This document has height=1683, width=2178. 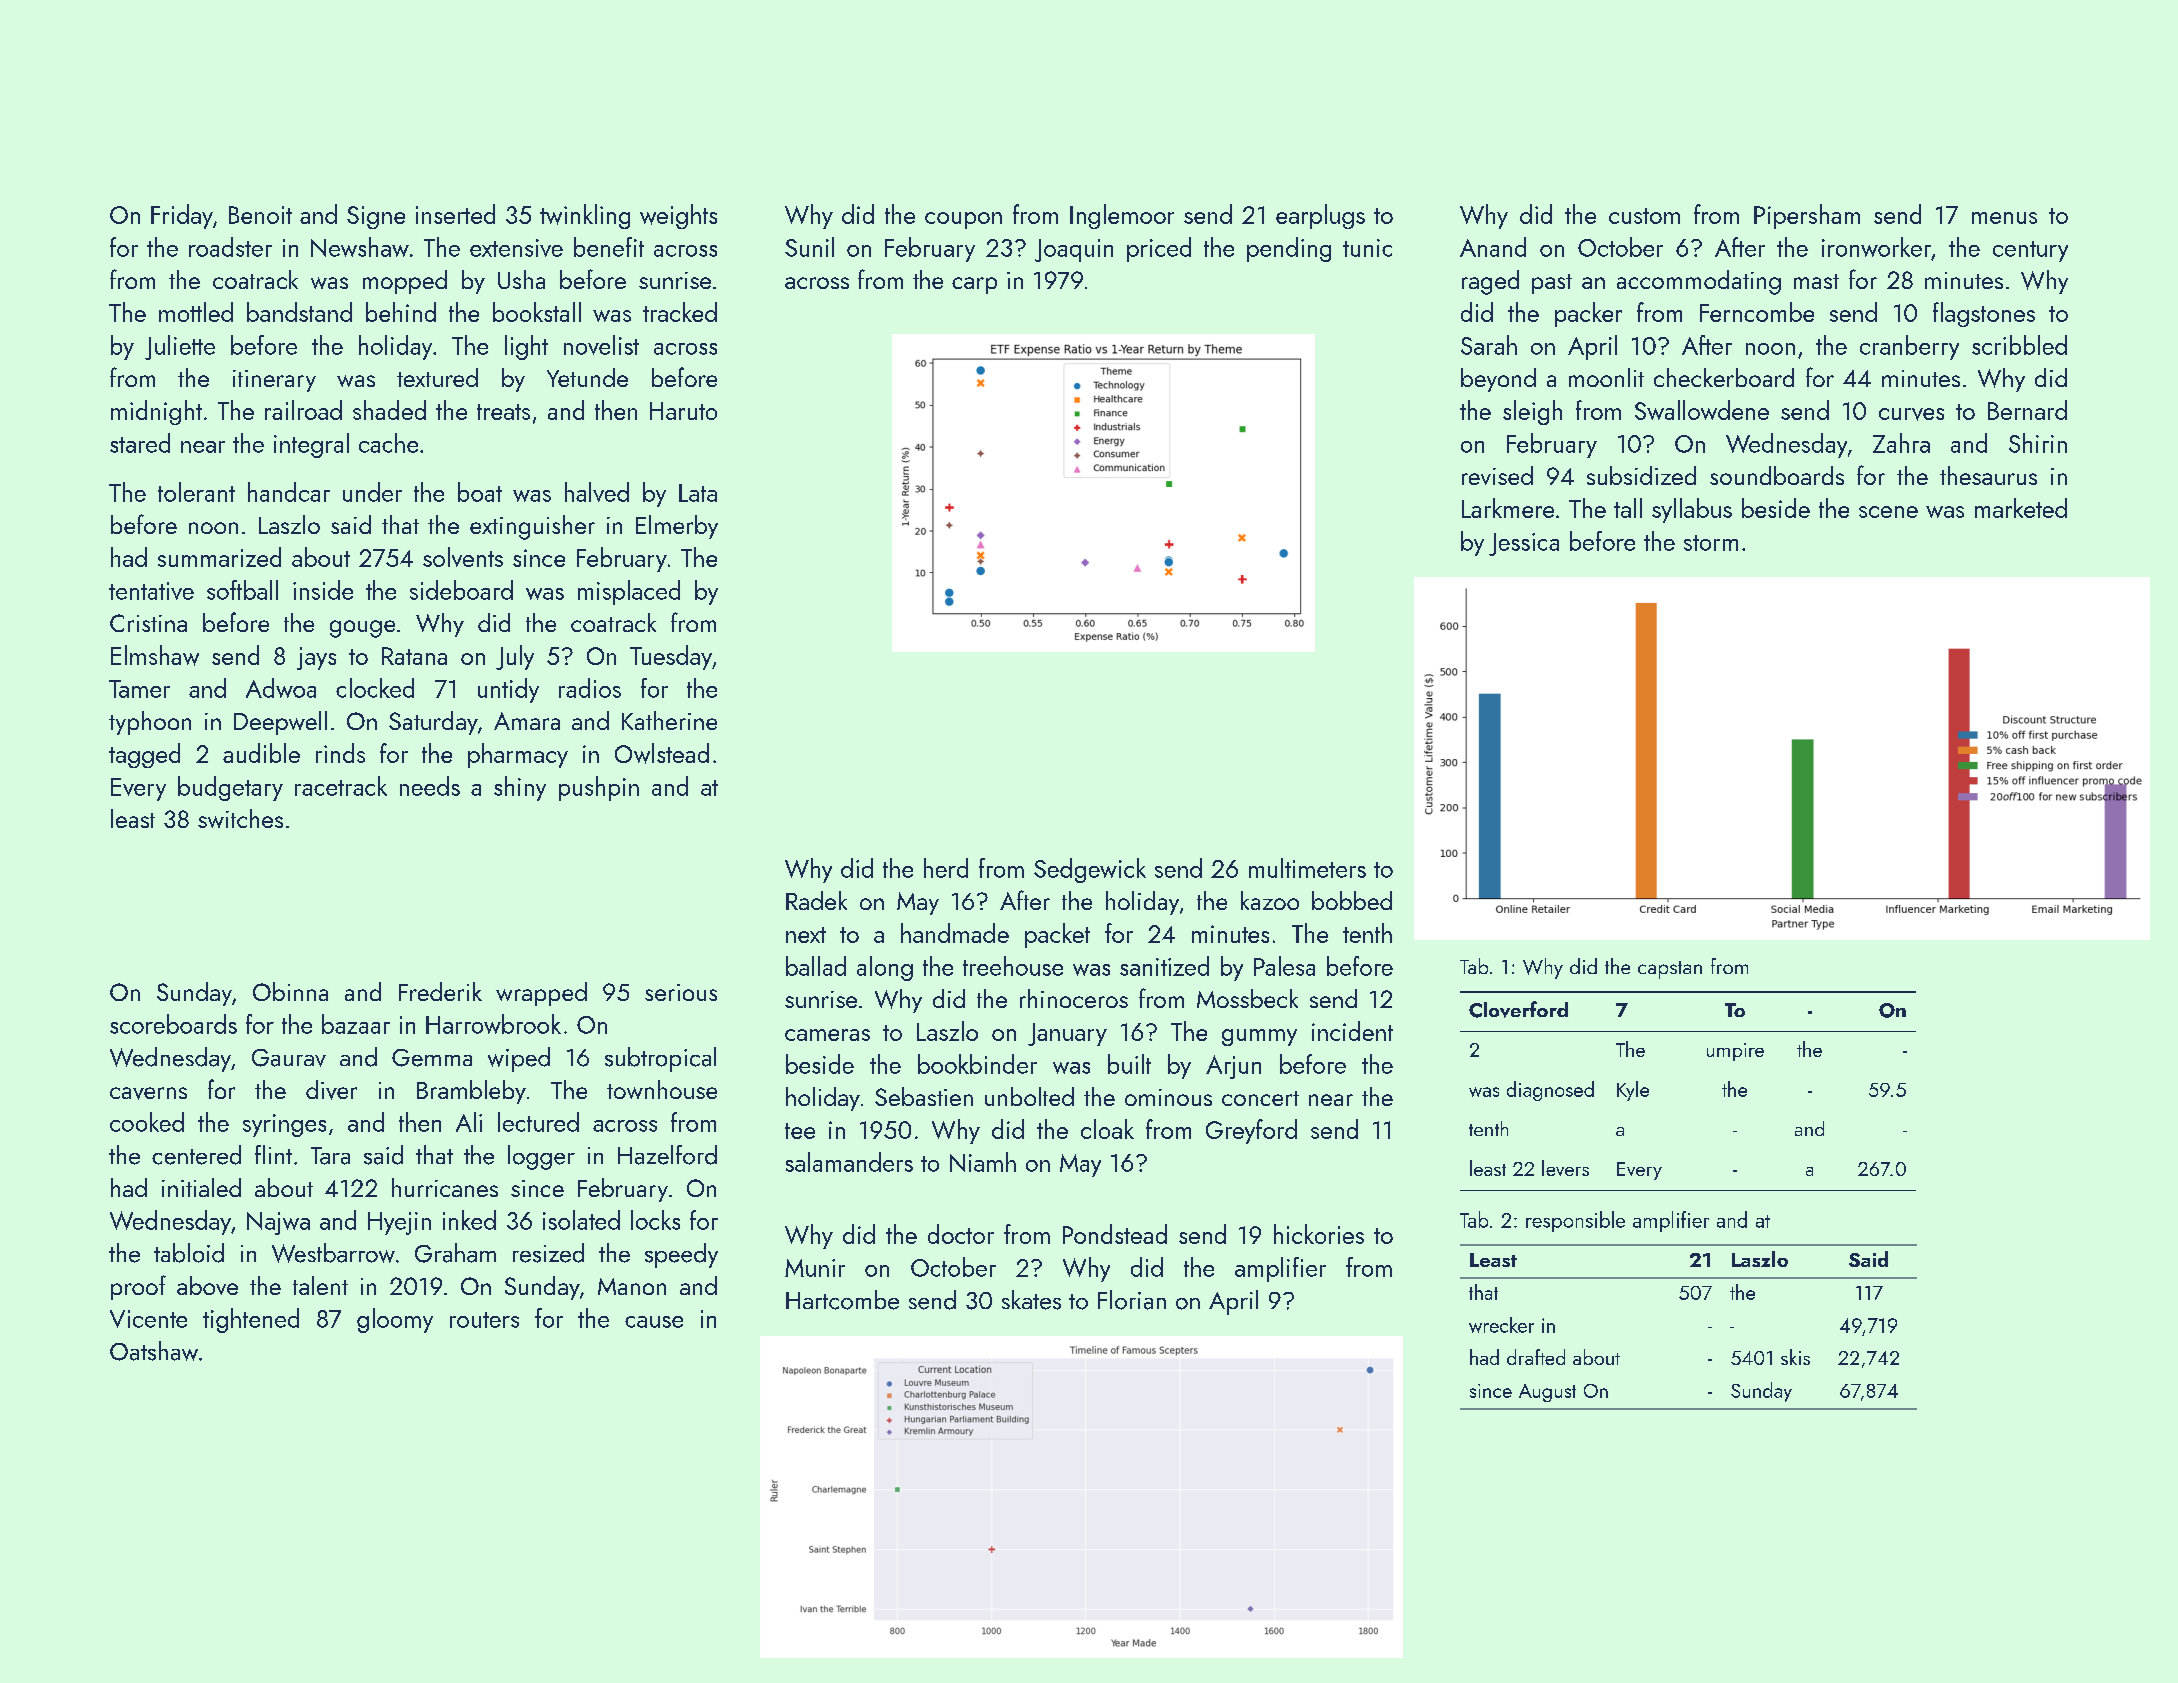 I want to click on switches, so click(x=240, y=818).
